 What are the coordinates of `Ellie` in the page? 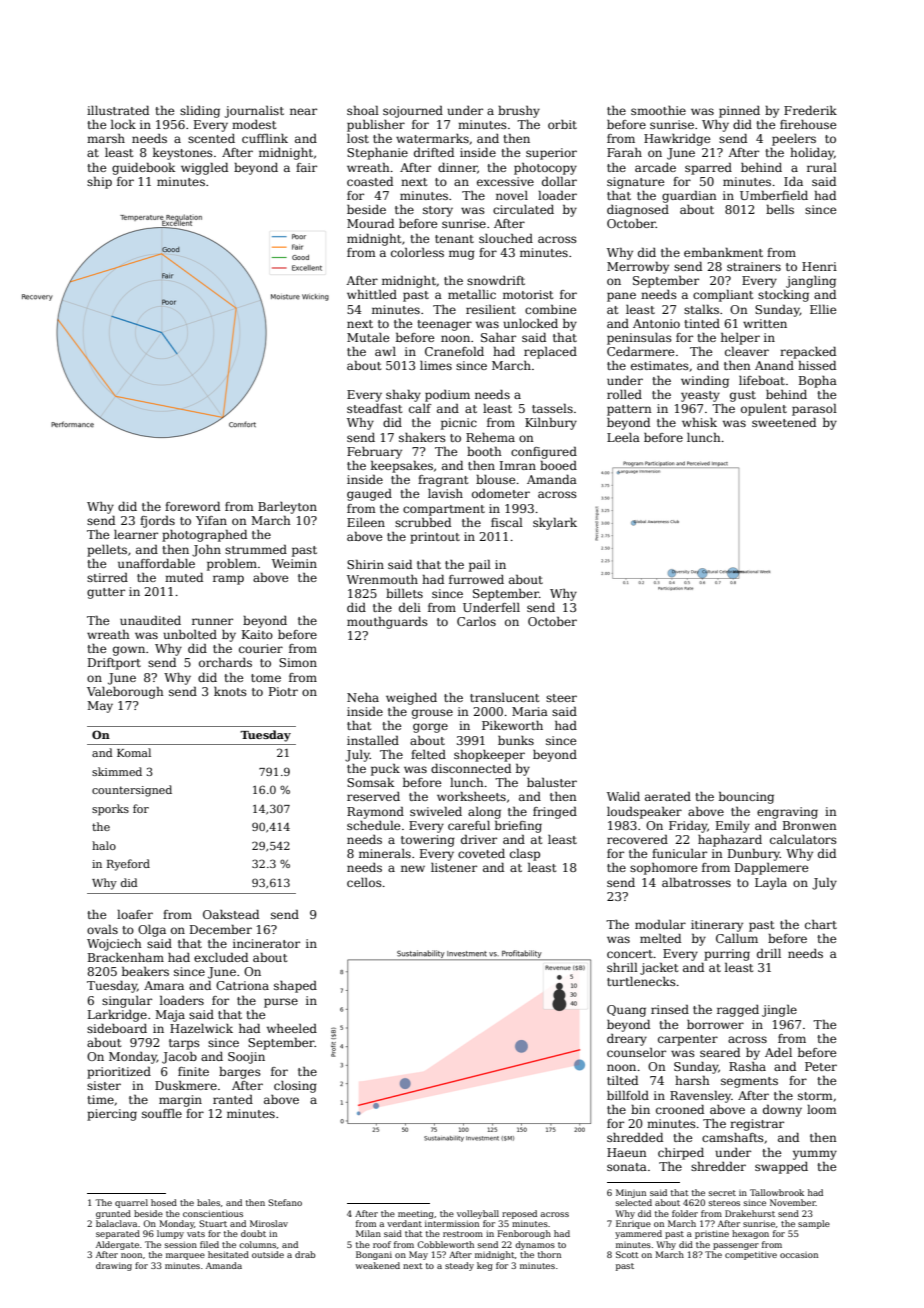 It's located at (823, 309).
